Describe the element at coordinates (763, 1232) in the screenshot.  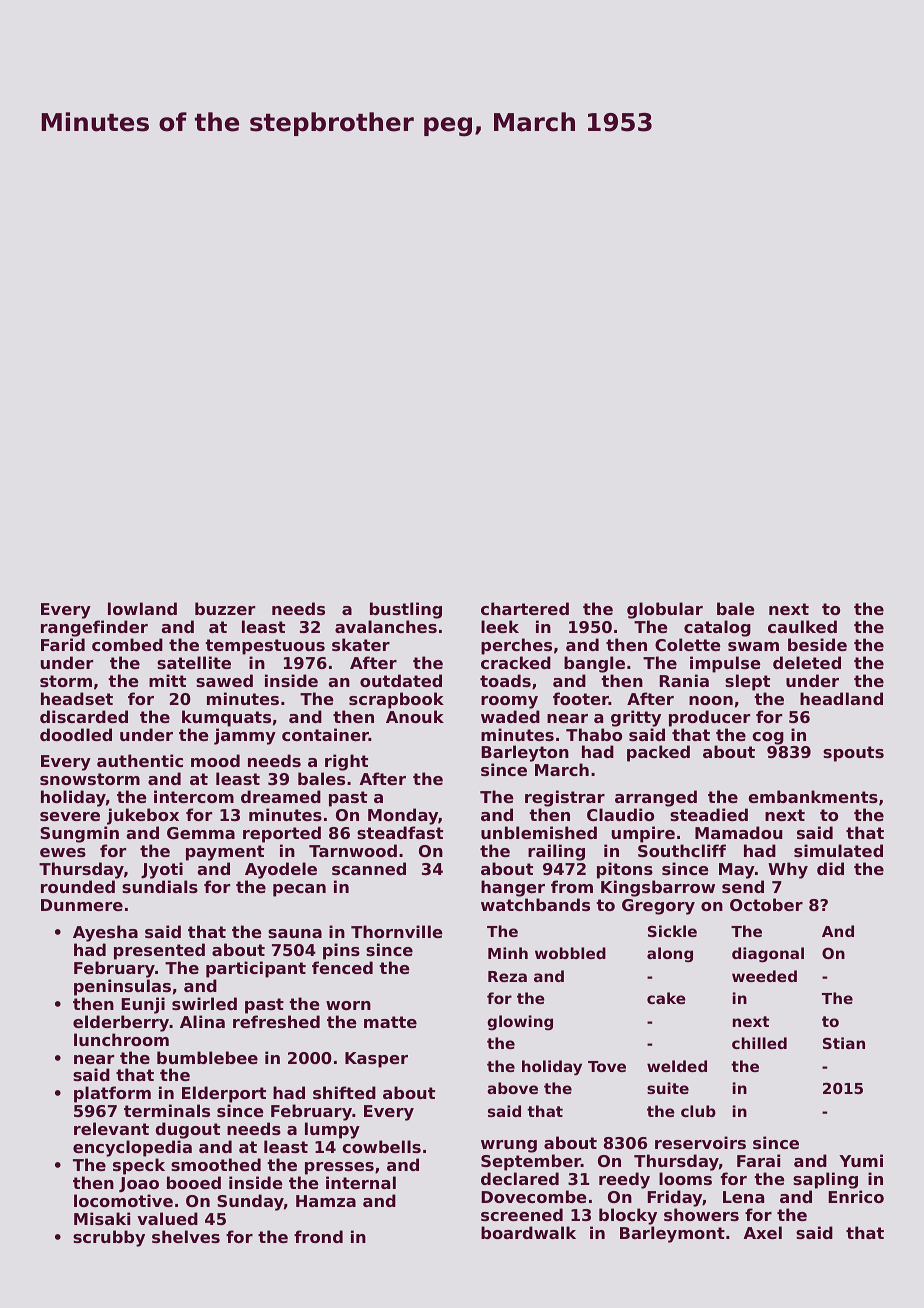
I see `Axel` at that location.
